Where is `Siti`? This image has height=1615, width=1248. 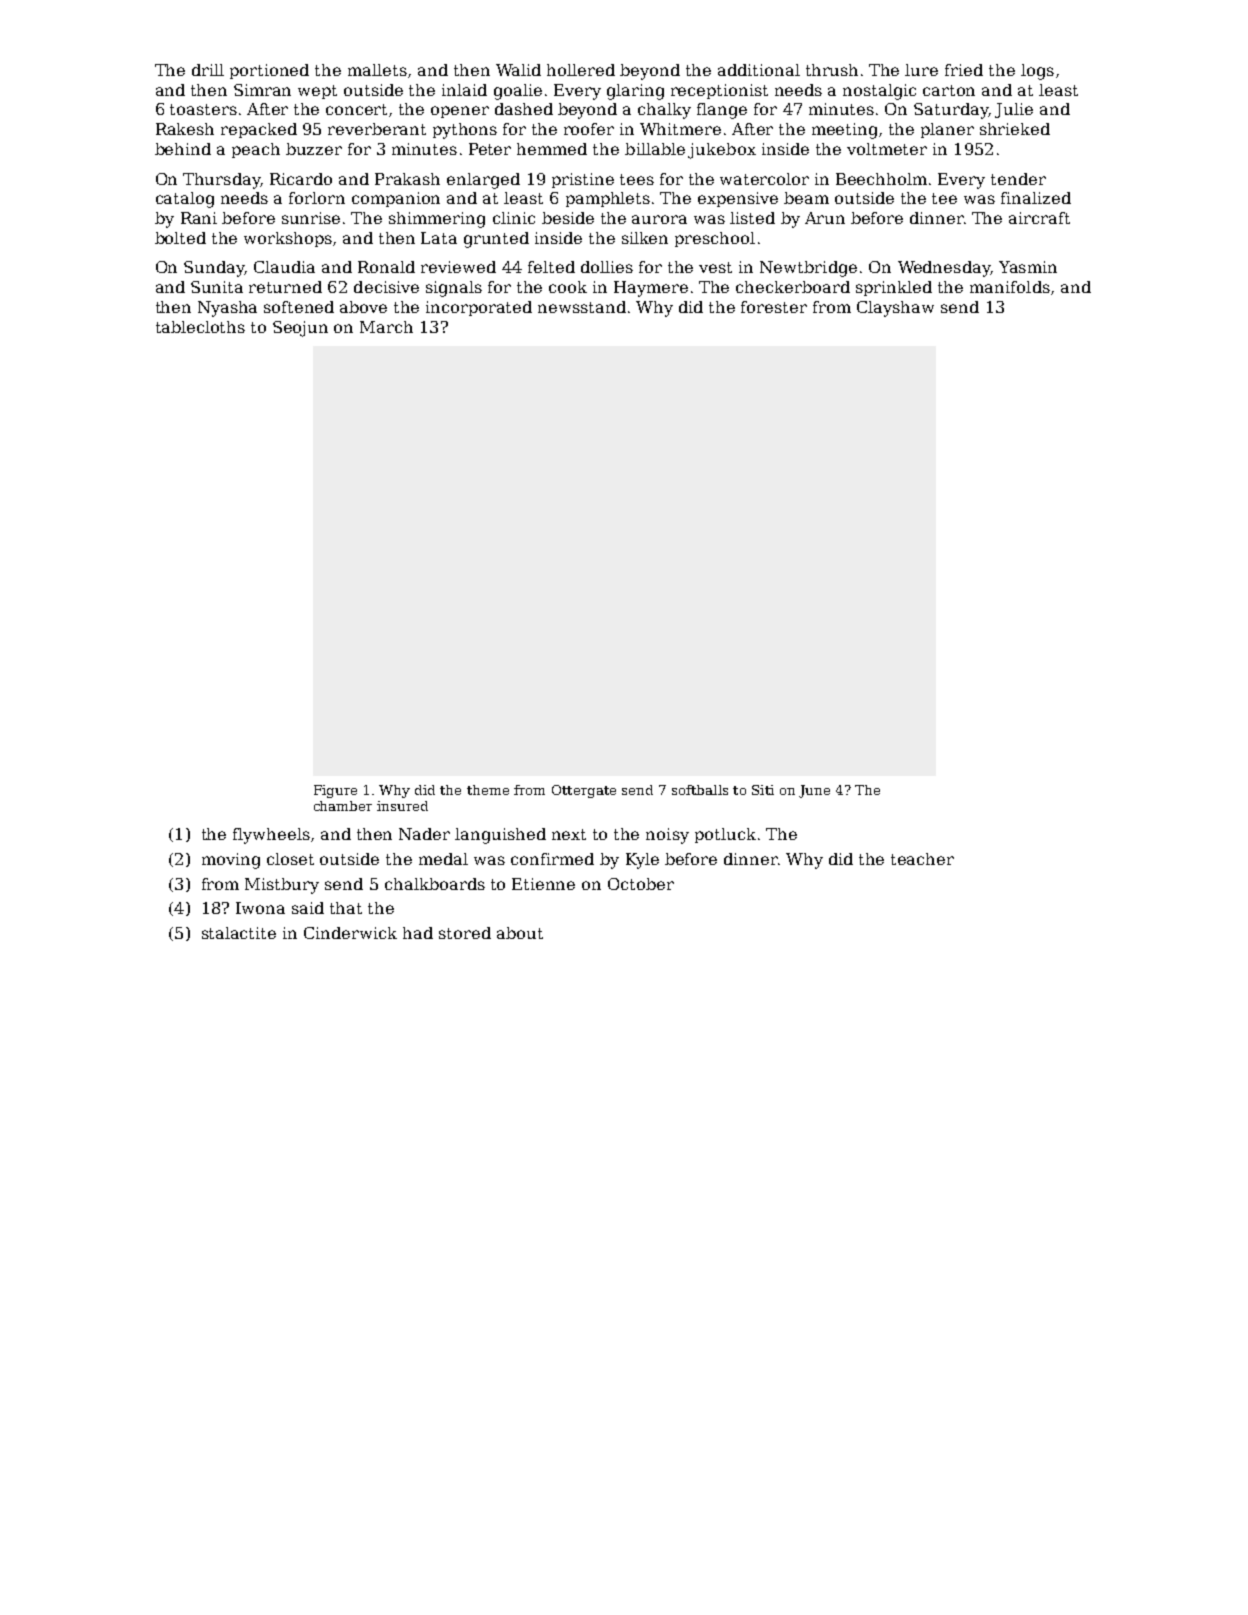
Siti is located at coordinates (763, 790).
